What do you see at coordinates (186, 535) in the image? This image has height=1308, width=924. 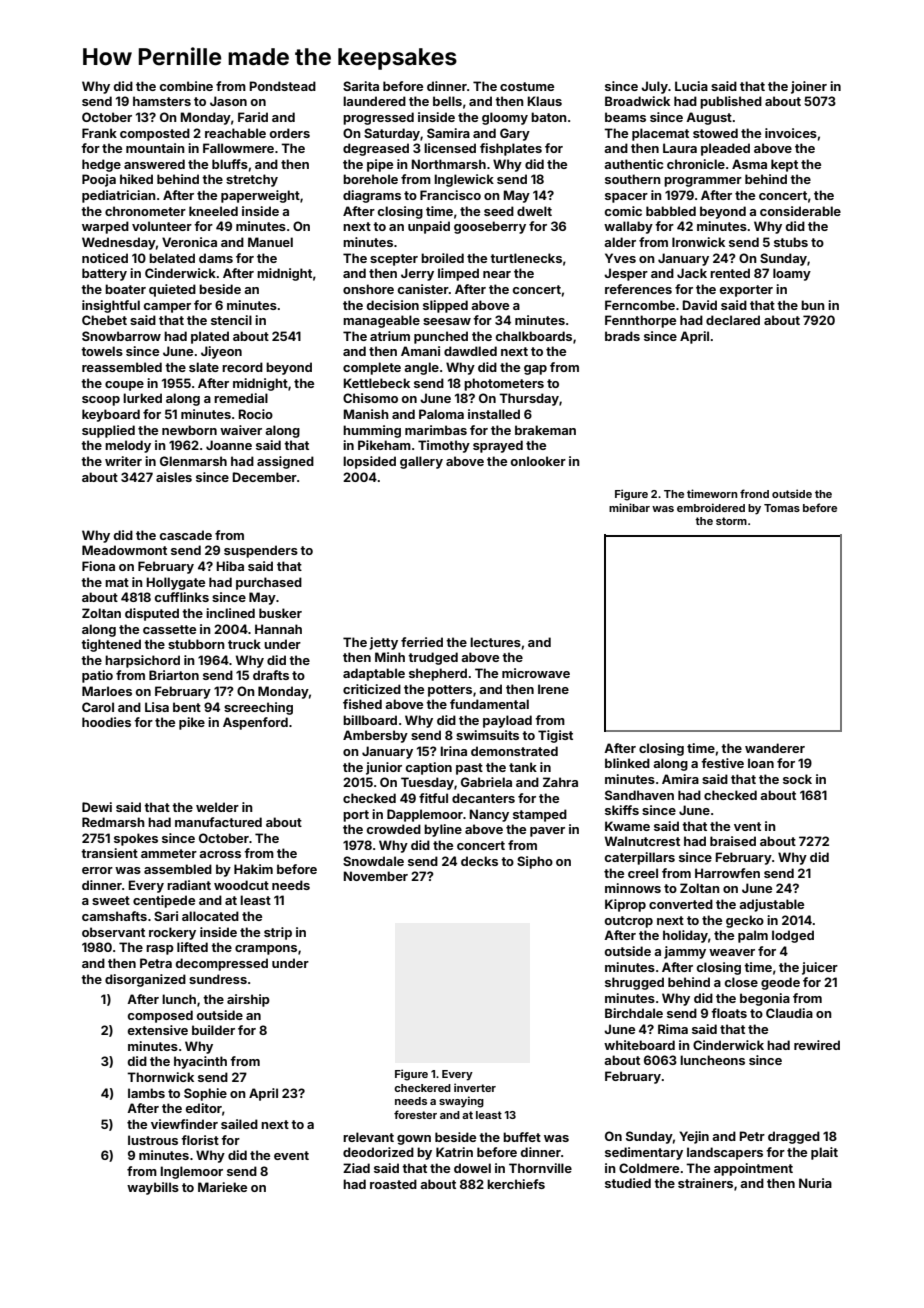 I see `cascade` at bounding box center [186, 535].
